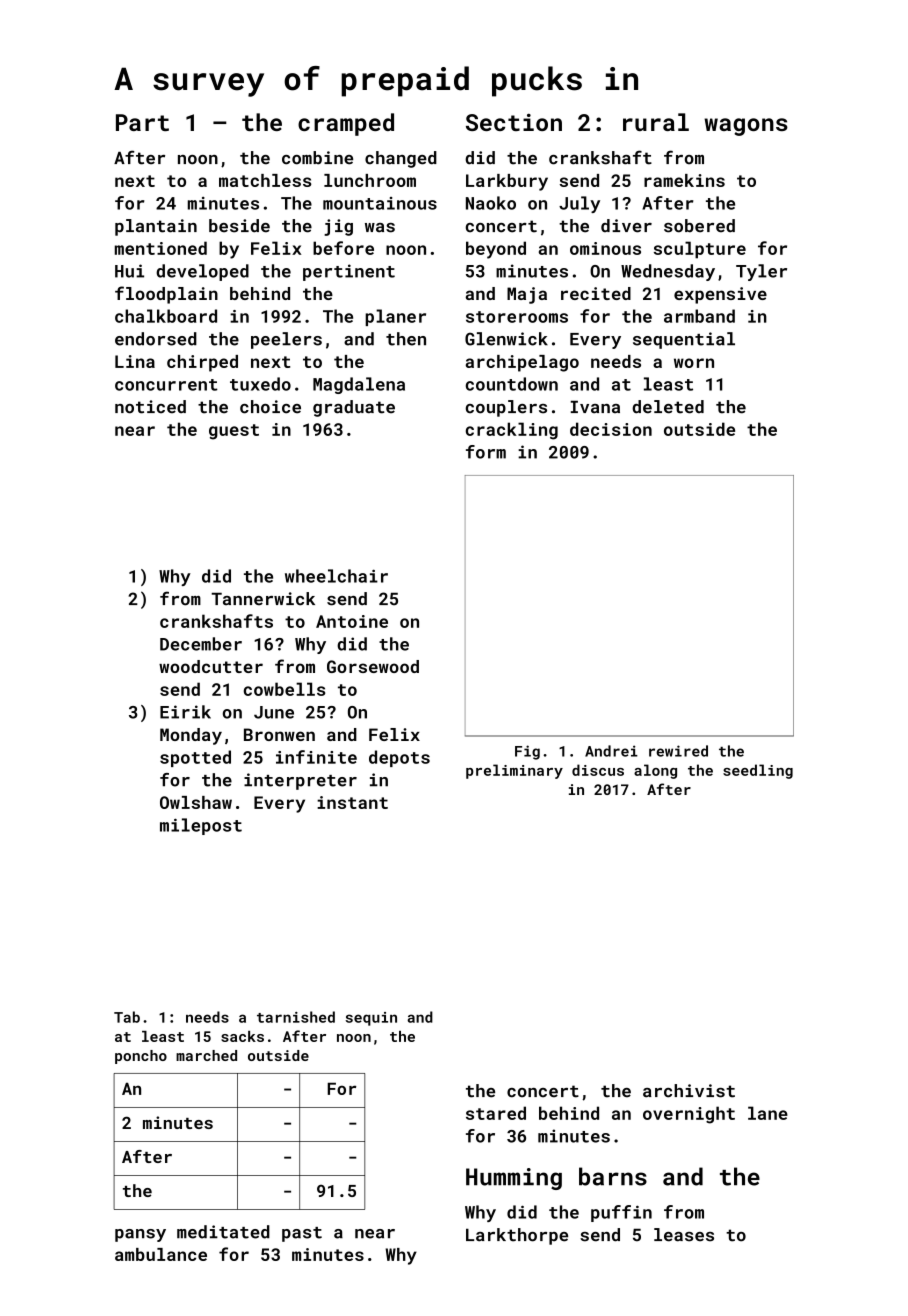 Image resolution: width=908 pixels, height=1316 pixels. I want to click on sequin, so click(371, 1019).
